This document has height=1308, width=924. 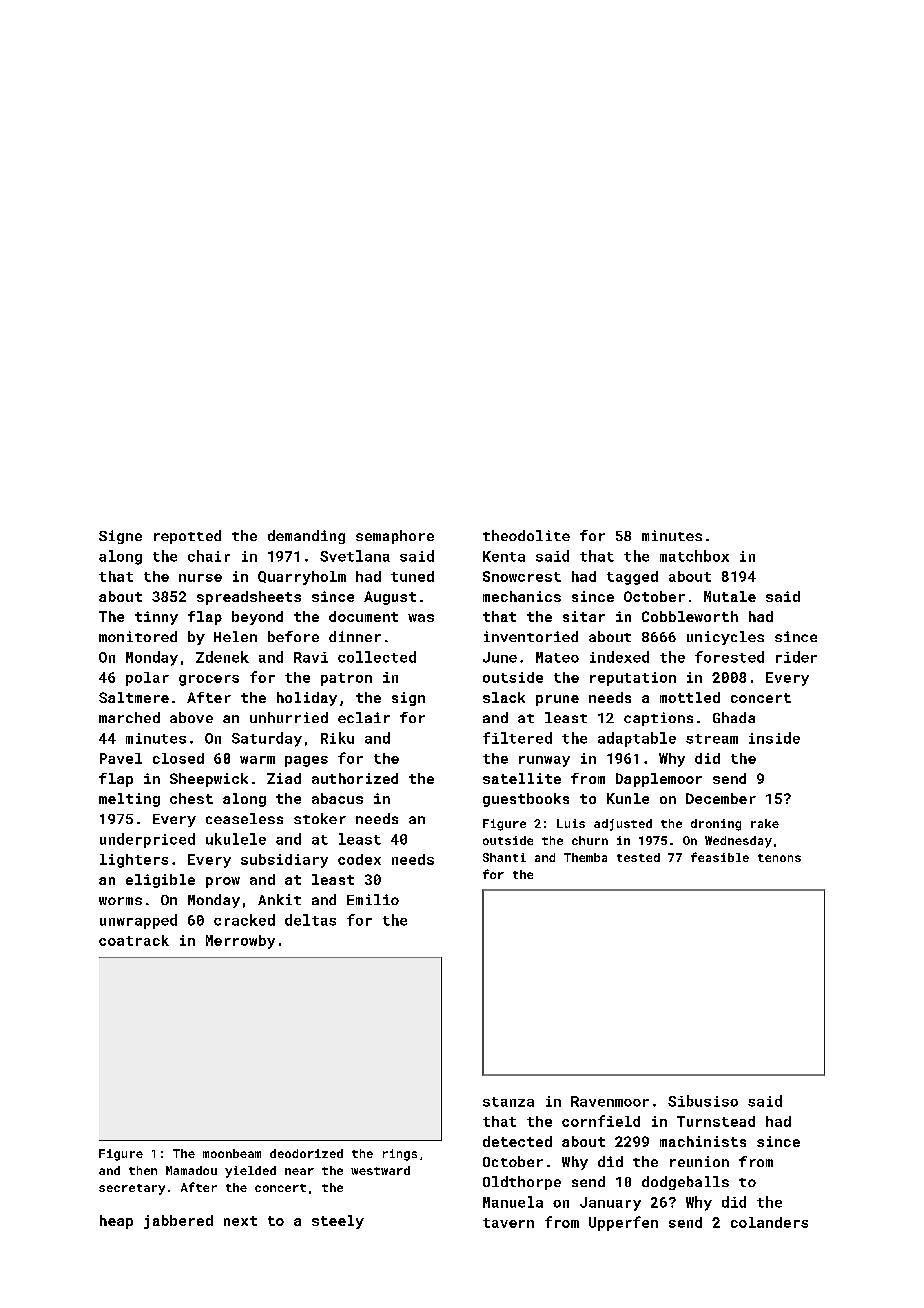 I want to click on sitar, so click(x=584, y=616).
